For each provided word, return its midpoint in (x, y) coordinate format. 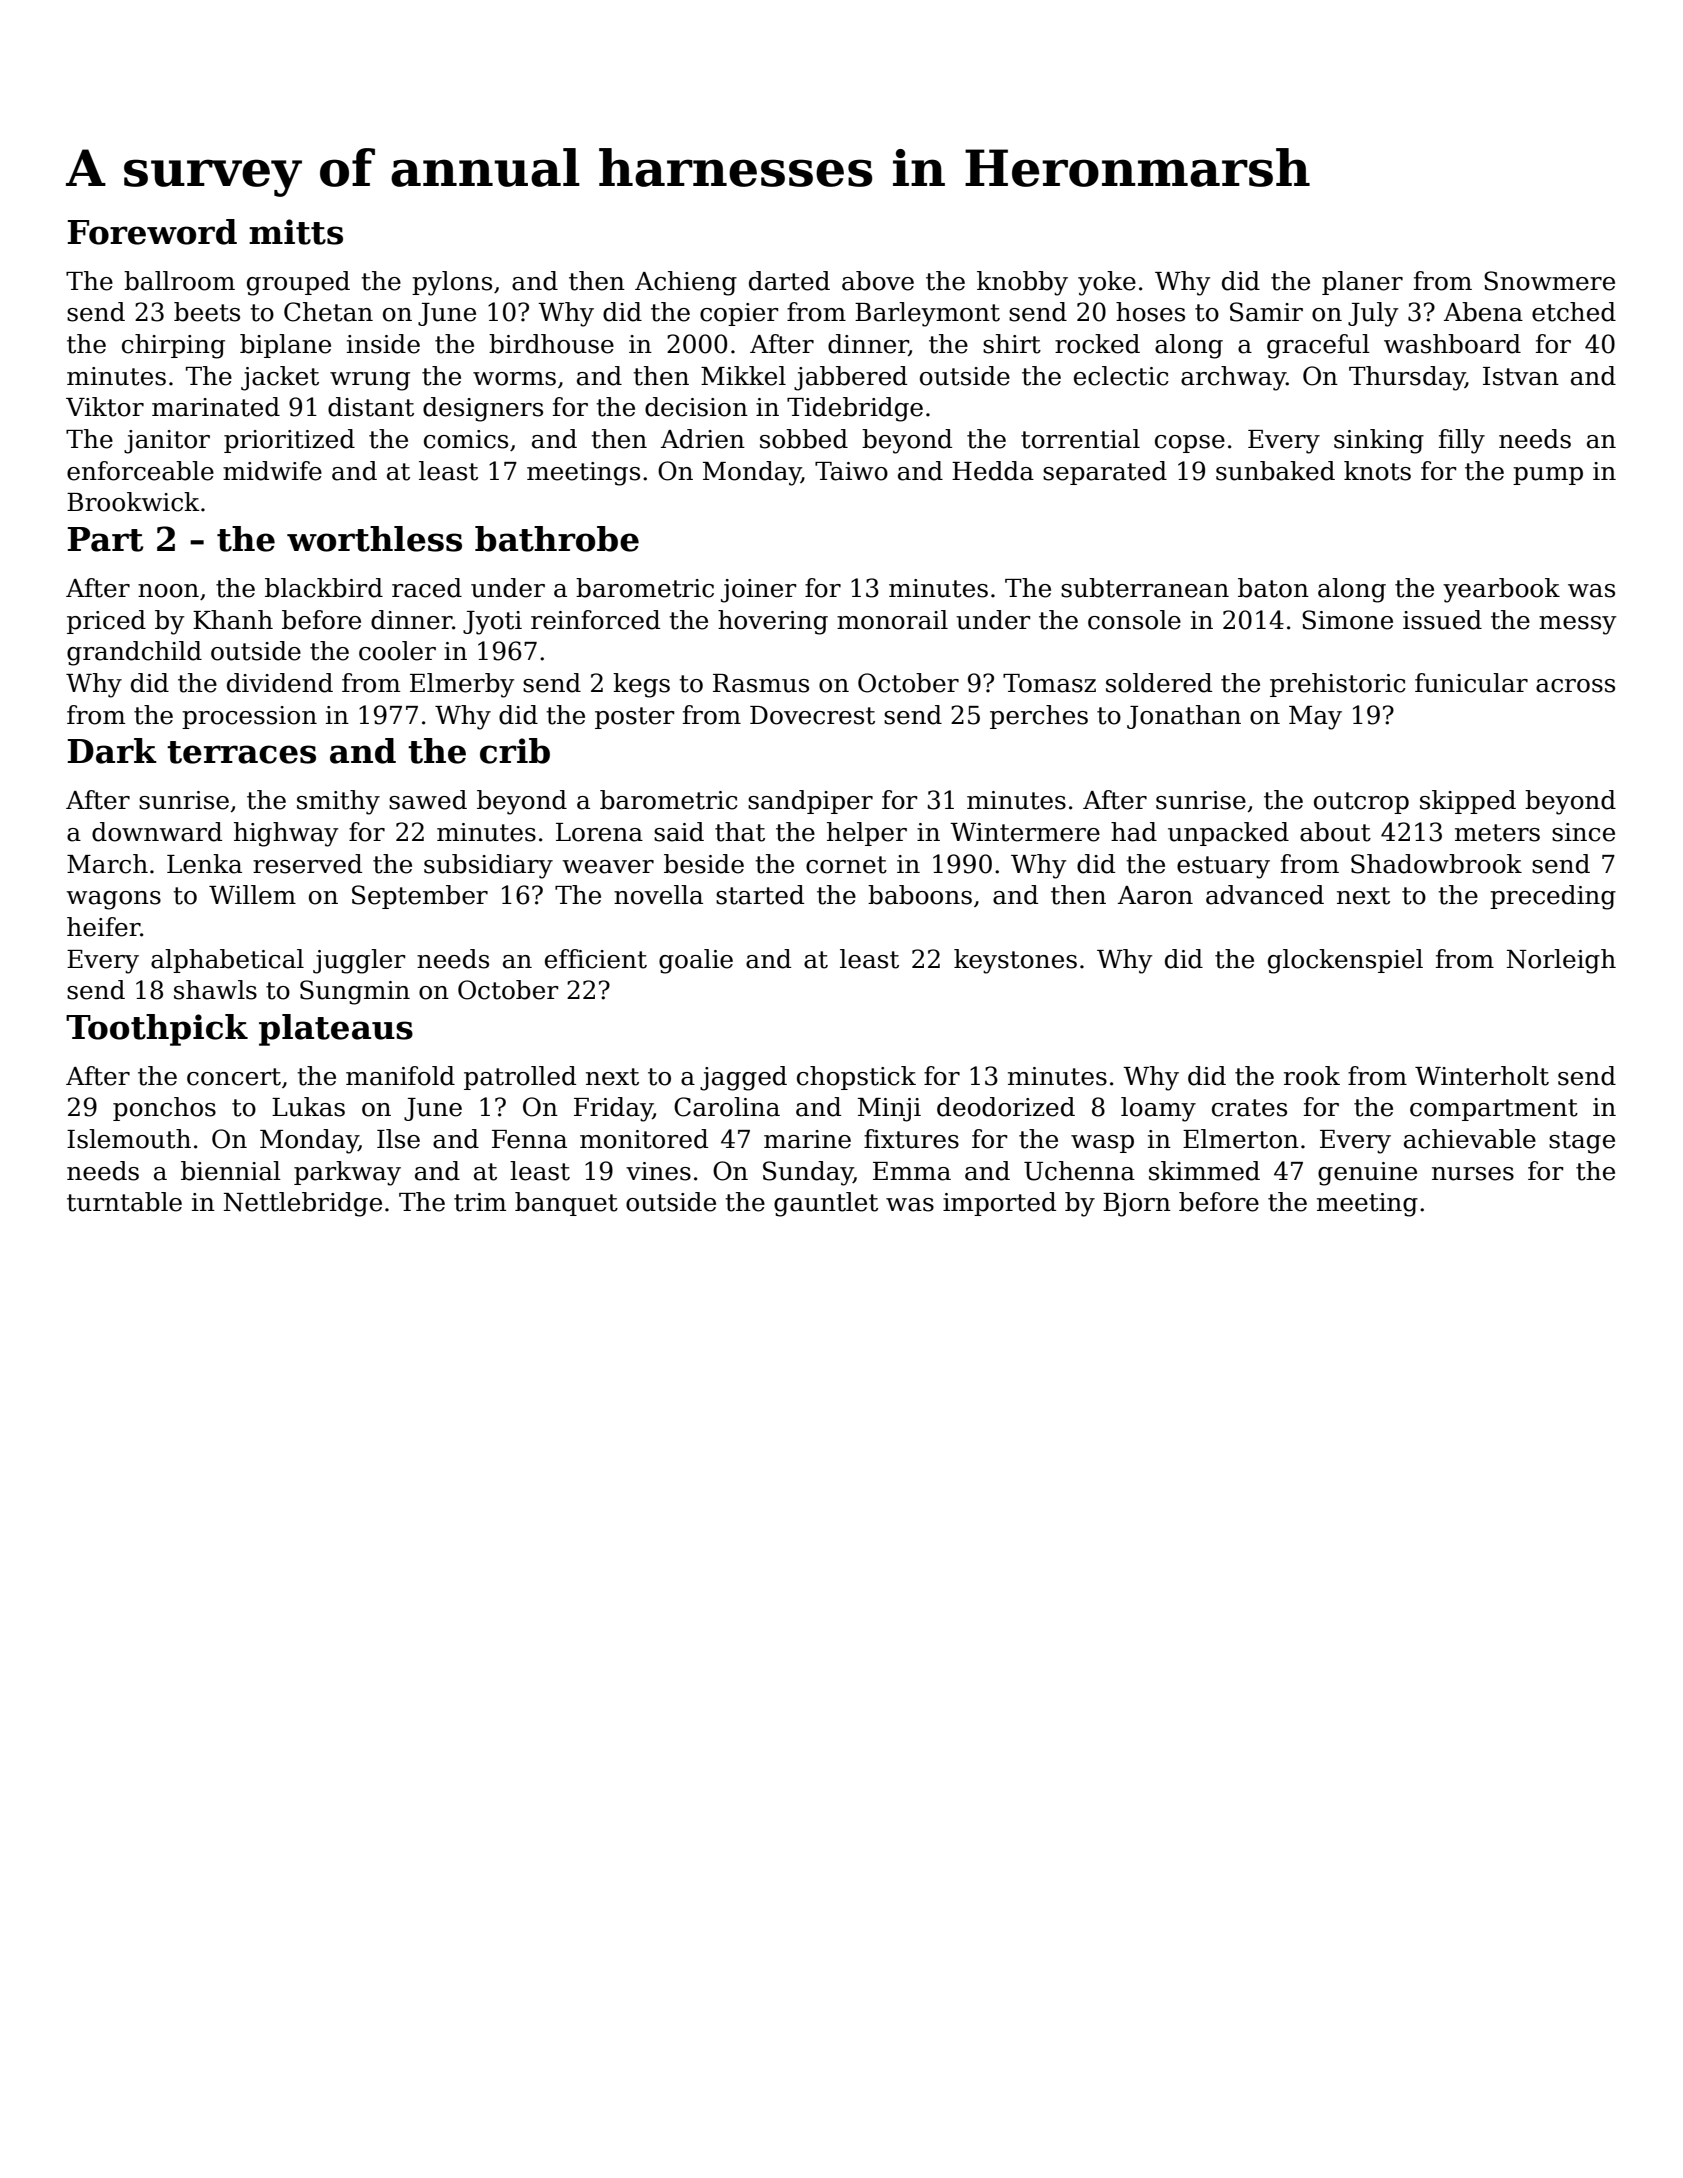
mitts (296, 232)
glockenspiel (1345, 961)
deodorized (1006, 1107)
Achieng (686, 283)
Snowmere (1549, 281)
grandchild (134, 653)
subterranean (1145, 588)
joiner (759, 591)
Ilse (398, 1139)
